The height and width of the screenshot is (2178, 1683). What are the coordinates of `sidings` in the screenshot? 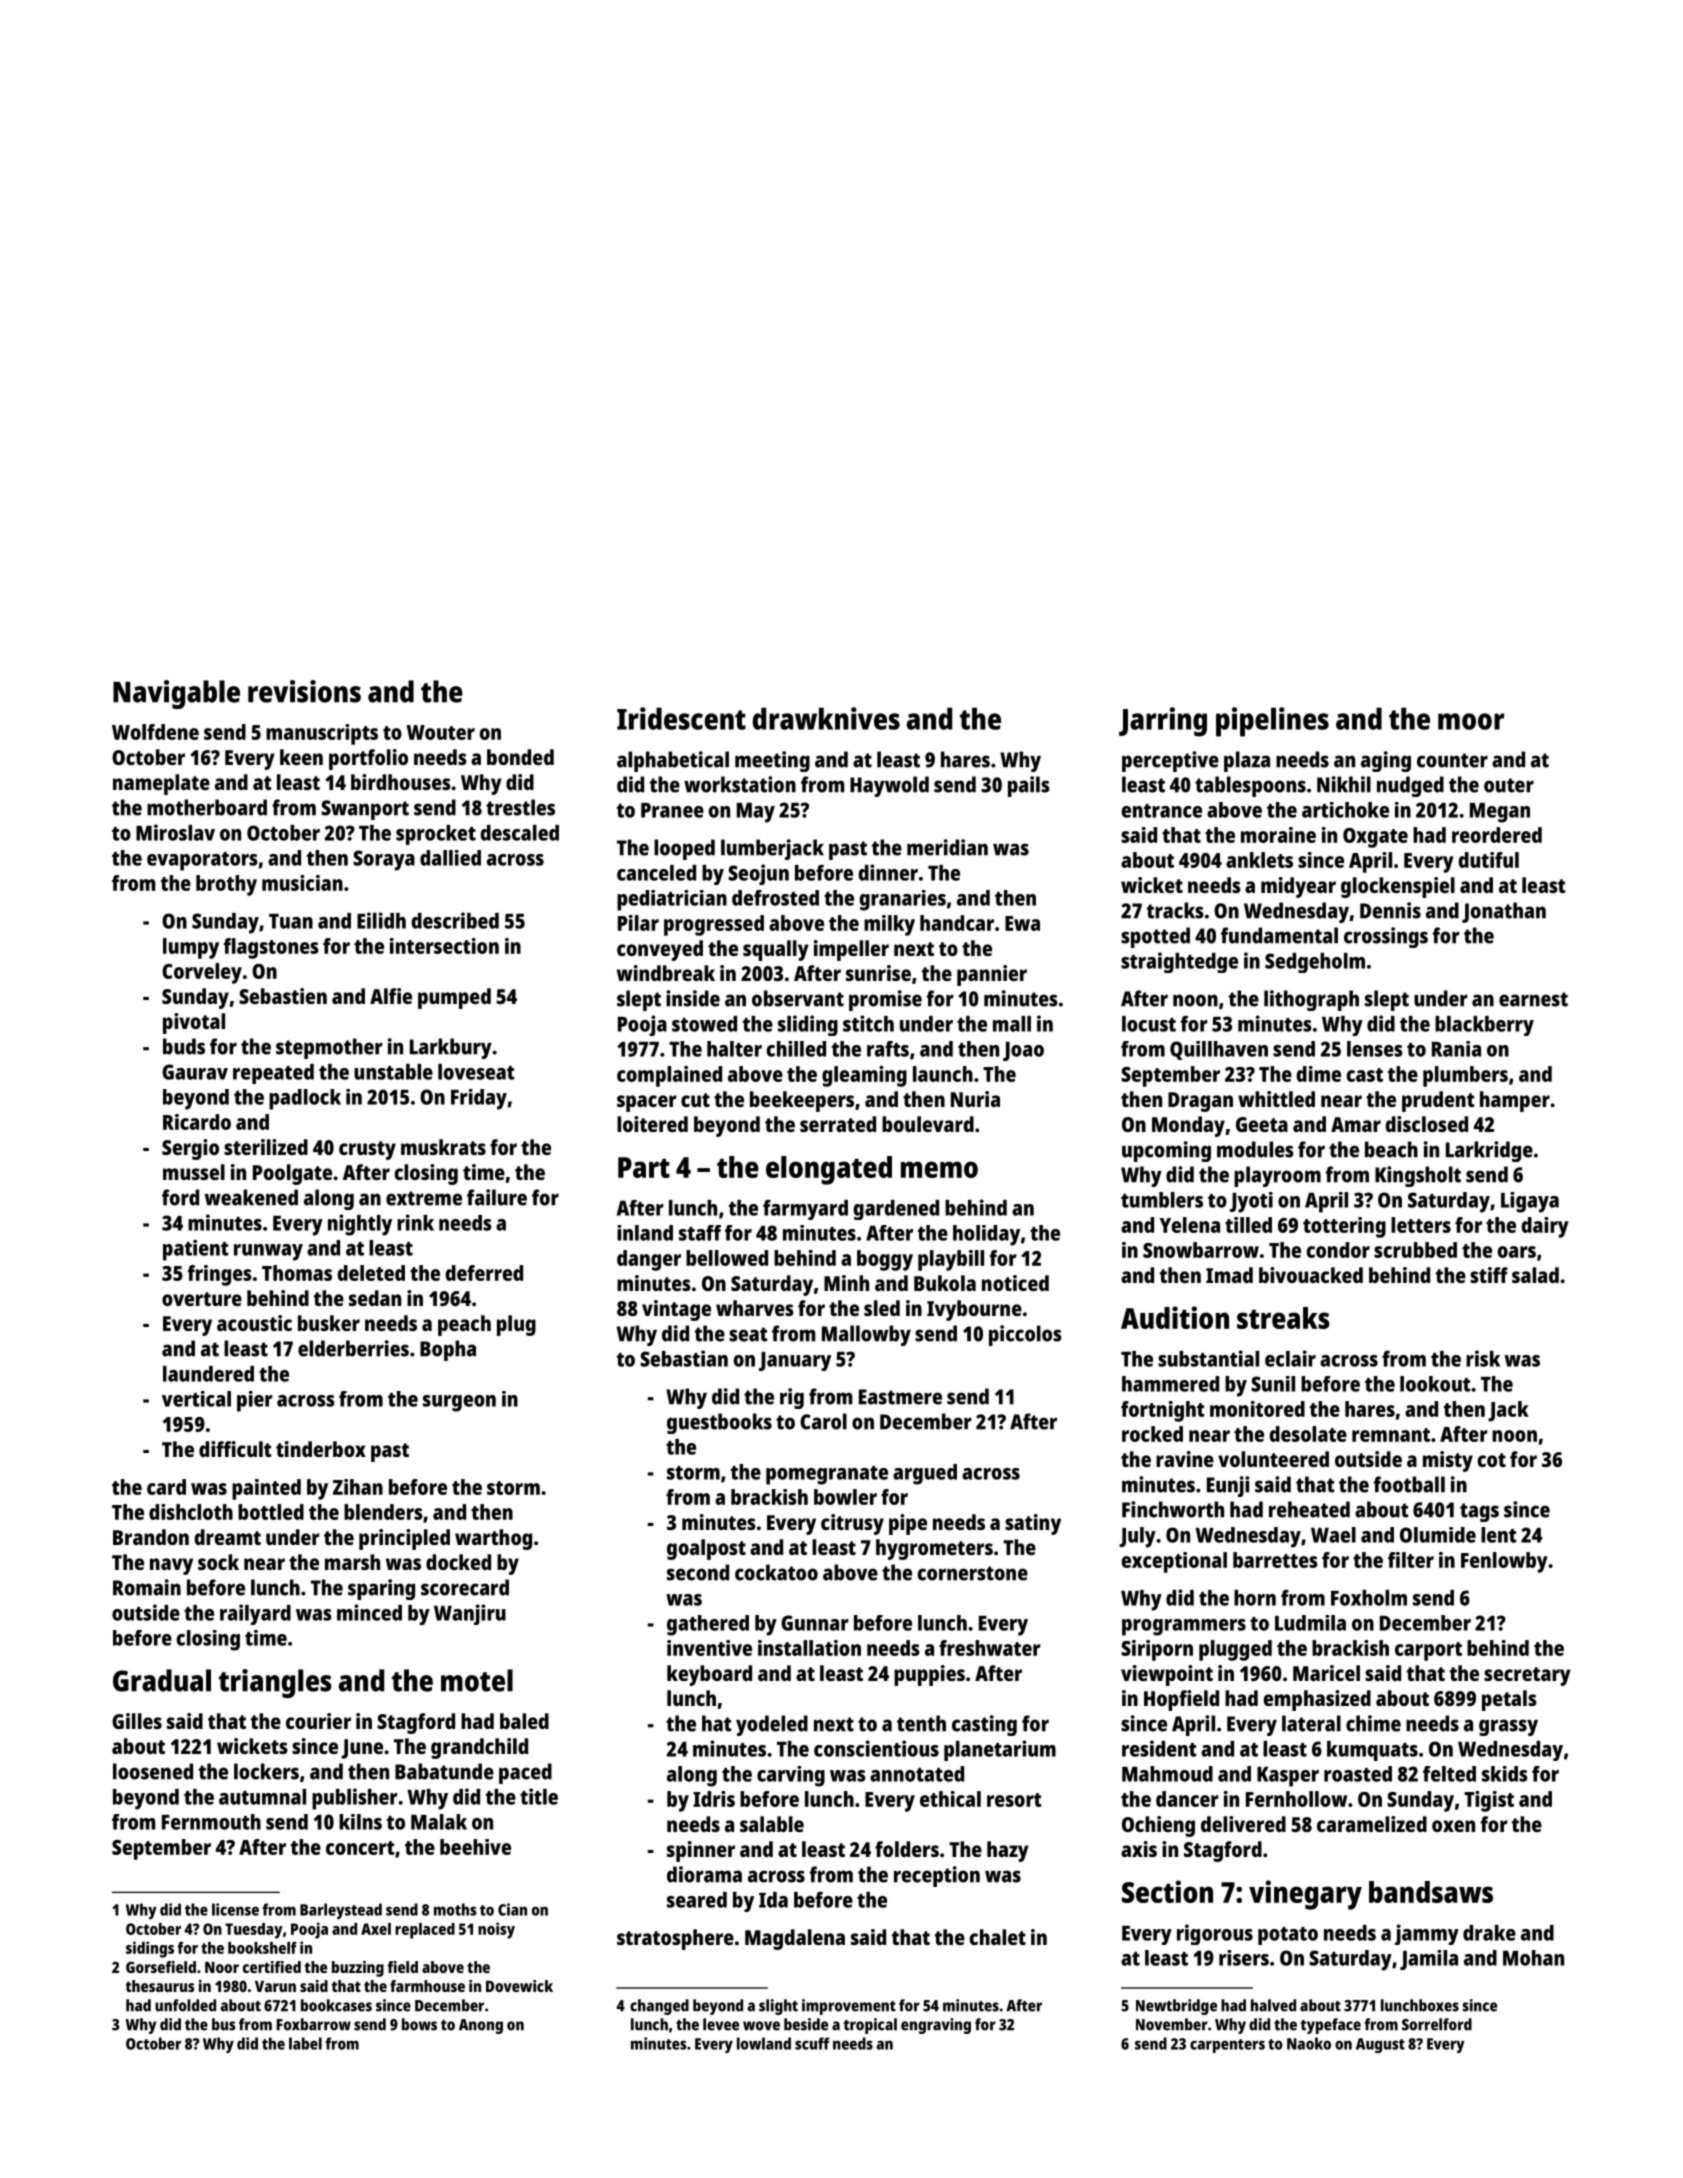 It's located at (150, 1949).
